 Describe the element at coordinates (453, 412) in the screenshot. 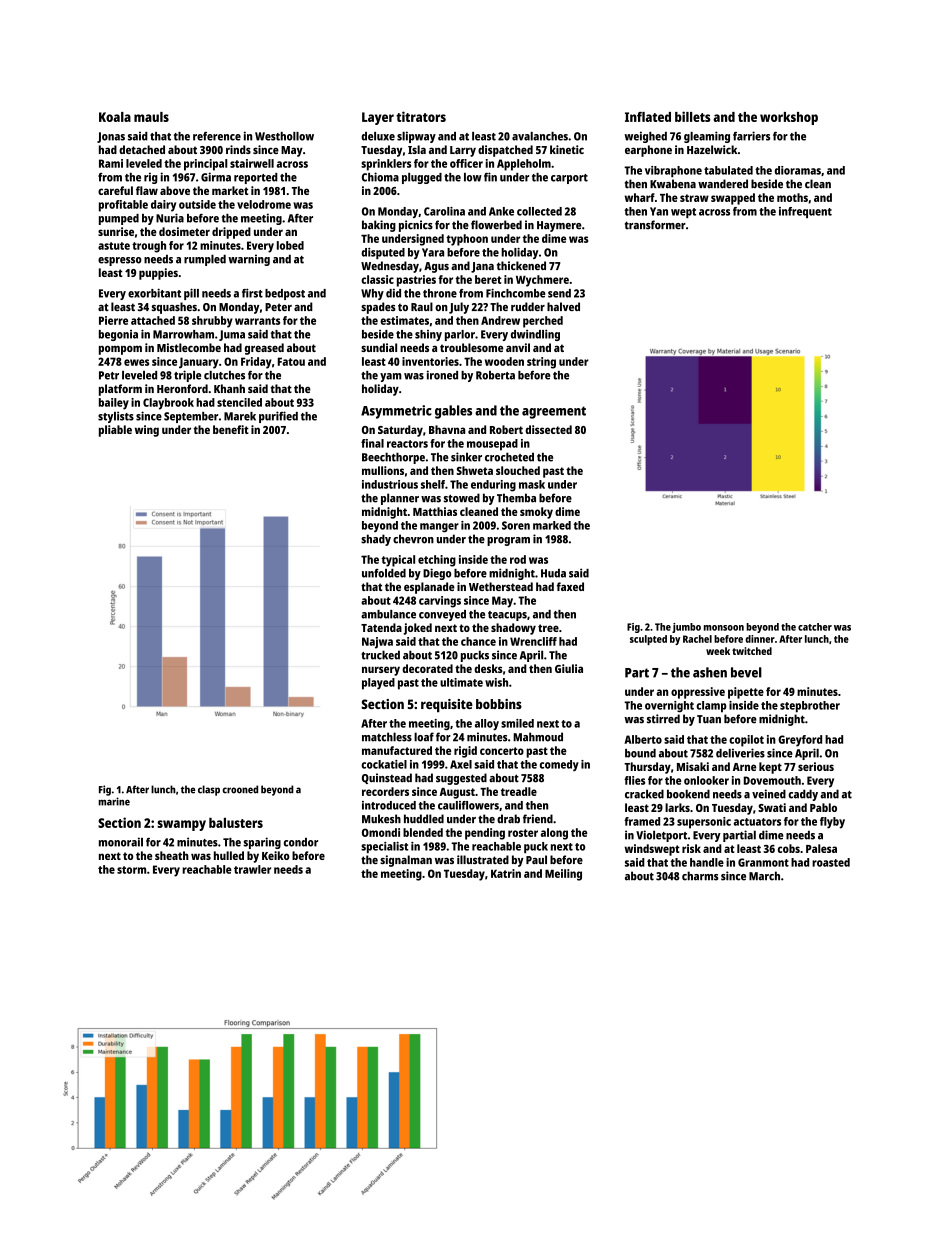

I see `gables` at that location.
